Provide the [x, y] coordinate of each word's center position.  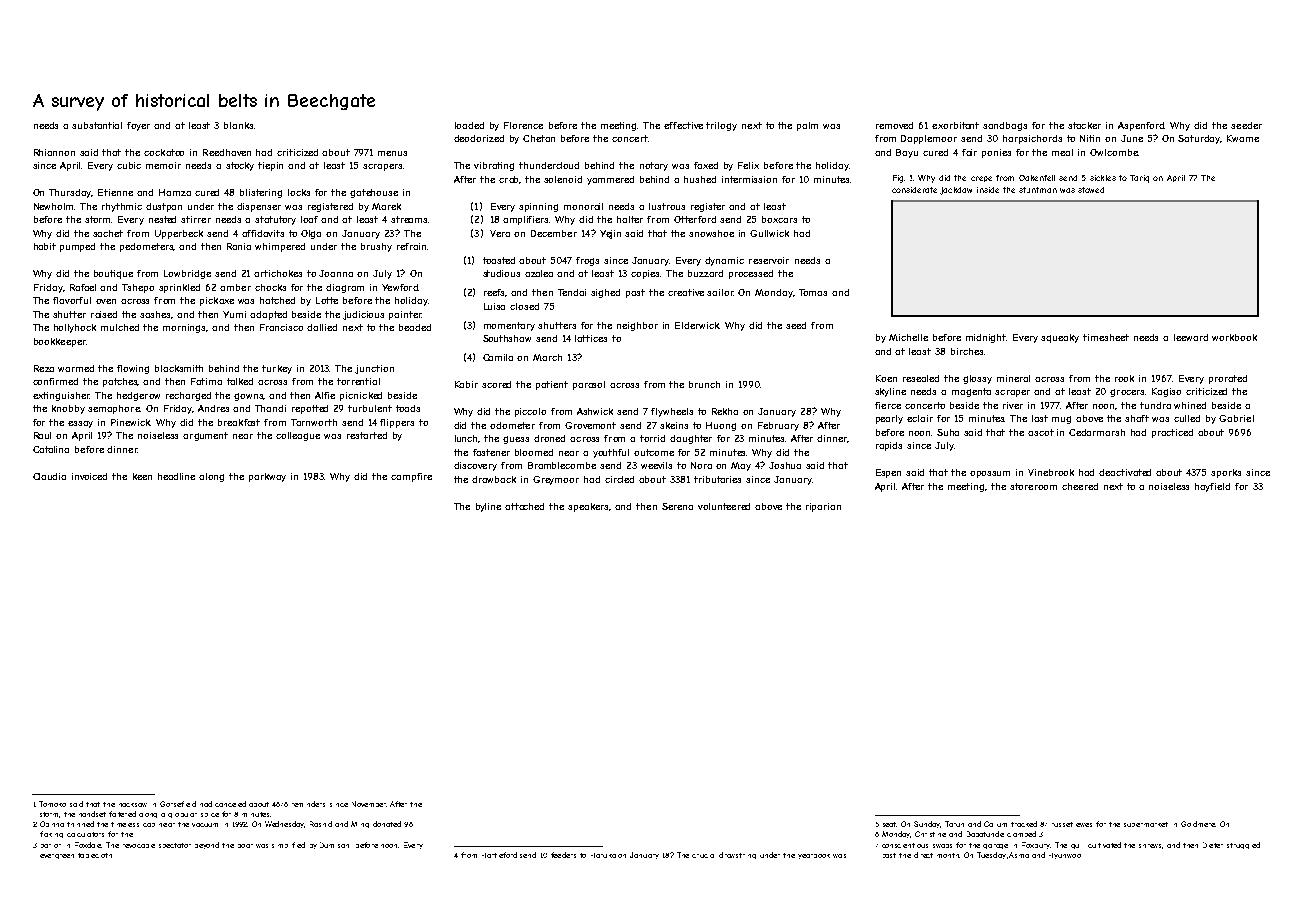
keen [142, 476]
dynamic [724, 261]
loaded [469, 125]
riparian [823, 507]
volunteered [724, 506]
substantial [97, 125]
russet [1062, 824]
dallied [322, 327]
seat [890, 824]
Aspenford [1141, 126]
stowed [1091, 190]
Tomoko [52, 804]
